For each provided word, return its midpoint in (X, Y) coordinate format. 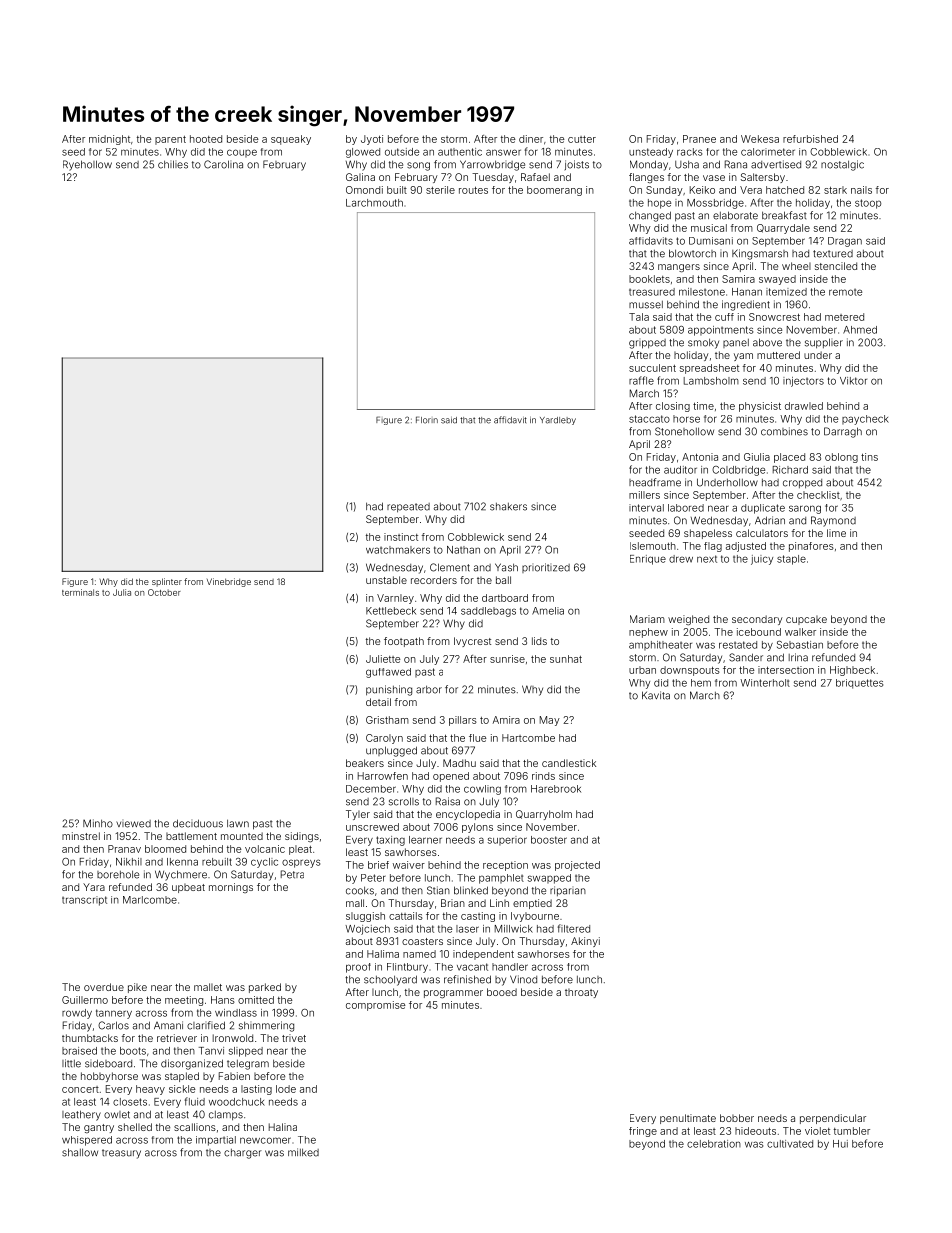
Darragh (843, 432)
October (164, 592)
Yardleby (558, 421)
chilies (173, 164)
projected (577, 866)
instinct (401, 537)
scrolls (404, 801)
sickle (182, 1089)
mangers (679, 268)
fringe (643, 1132)
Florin (427, 420)
